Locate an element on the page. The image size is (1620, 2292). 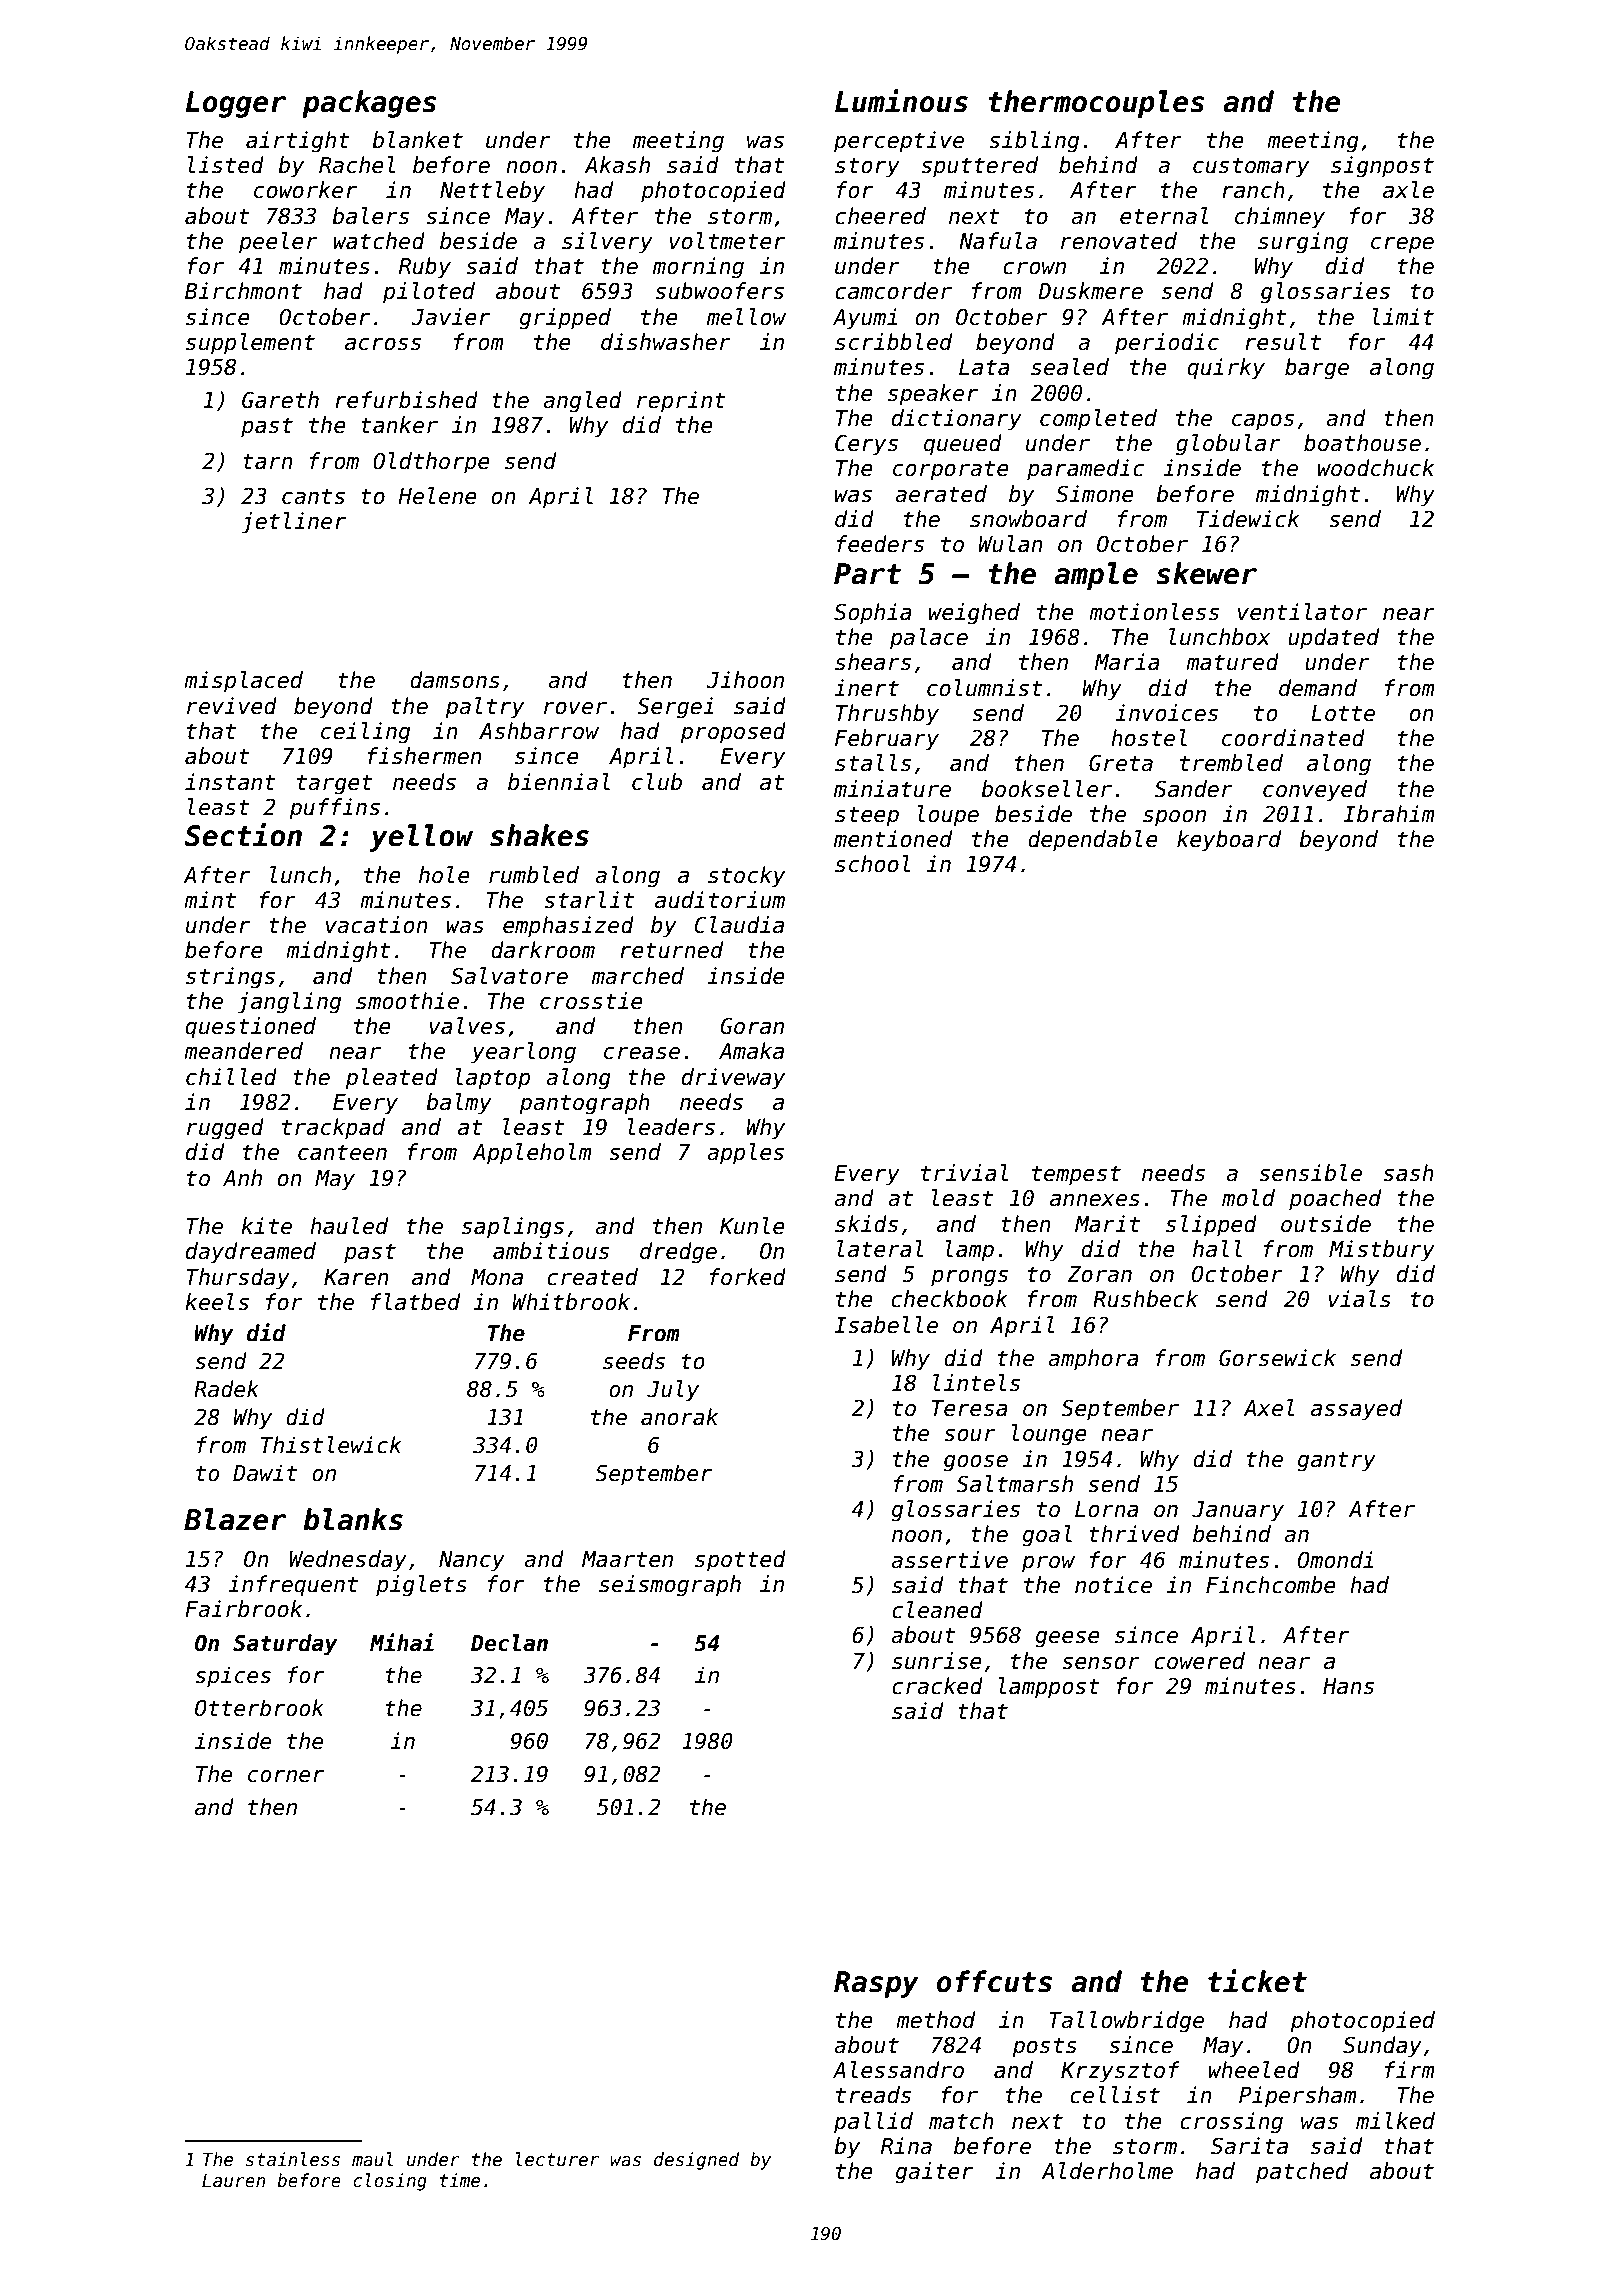
queued is located at coordinates (963, 445).
